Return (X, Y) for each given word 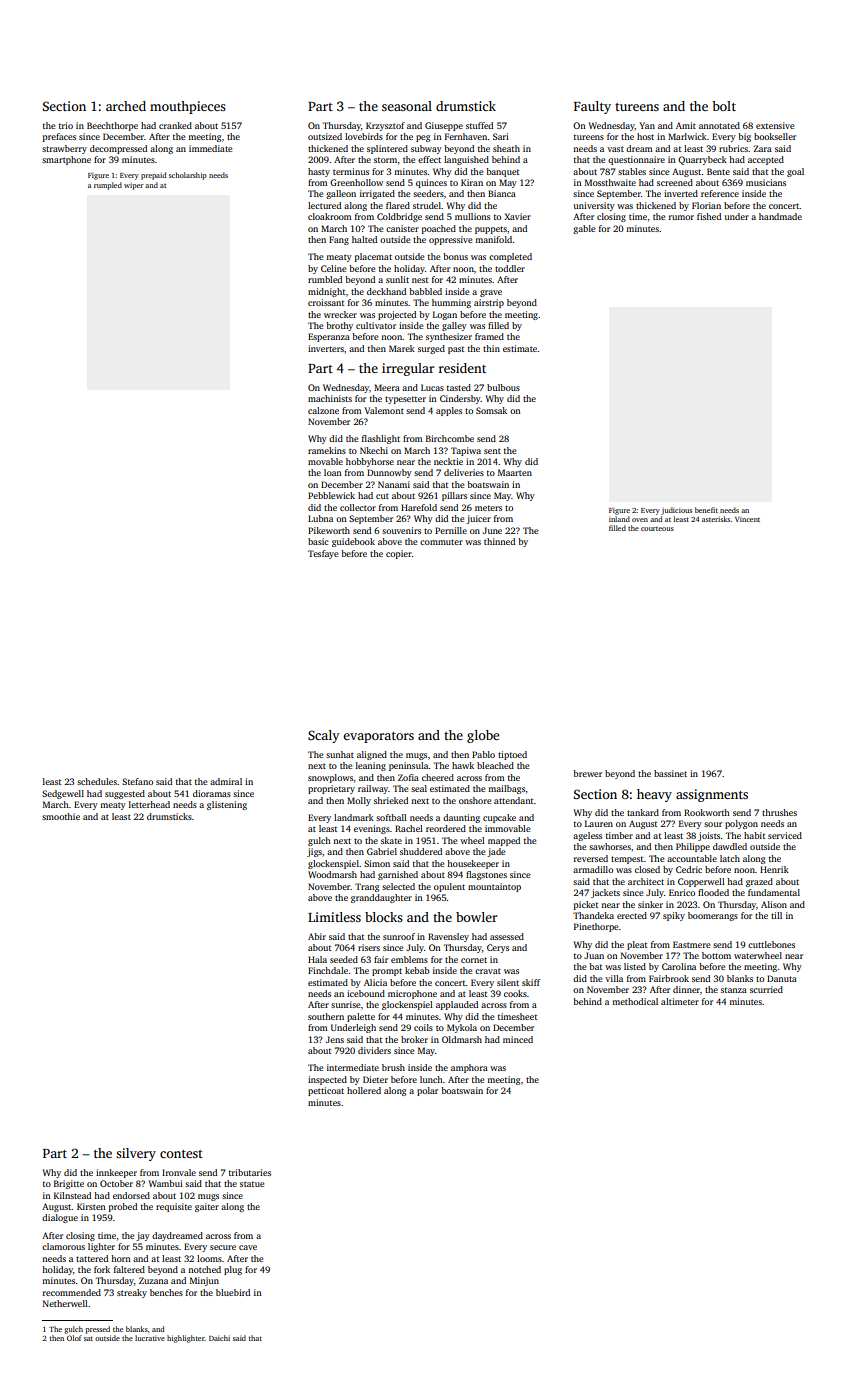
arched (126, 106)
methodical (635, 1001)
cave (248, 1247)
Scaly (324, 736)
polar (427, 1091)
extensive (775, 125)
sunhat (340, 754)
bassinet (670, 773)
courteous (657, 529)
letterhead (149, 804)
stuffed (479, 125)
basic (318, 541)
